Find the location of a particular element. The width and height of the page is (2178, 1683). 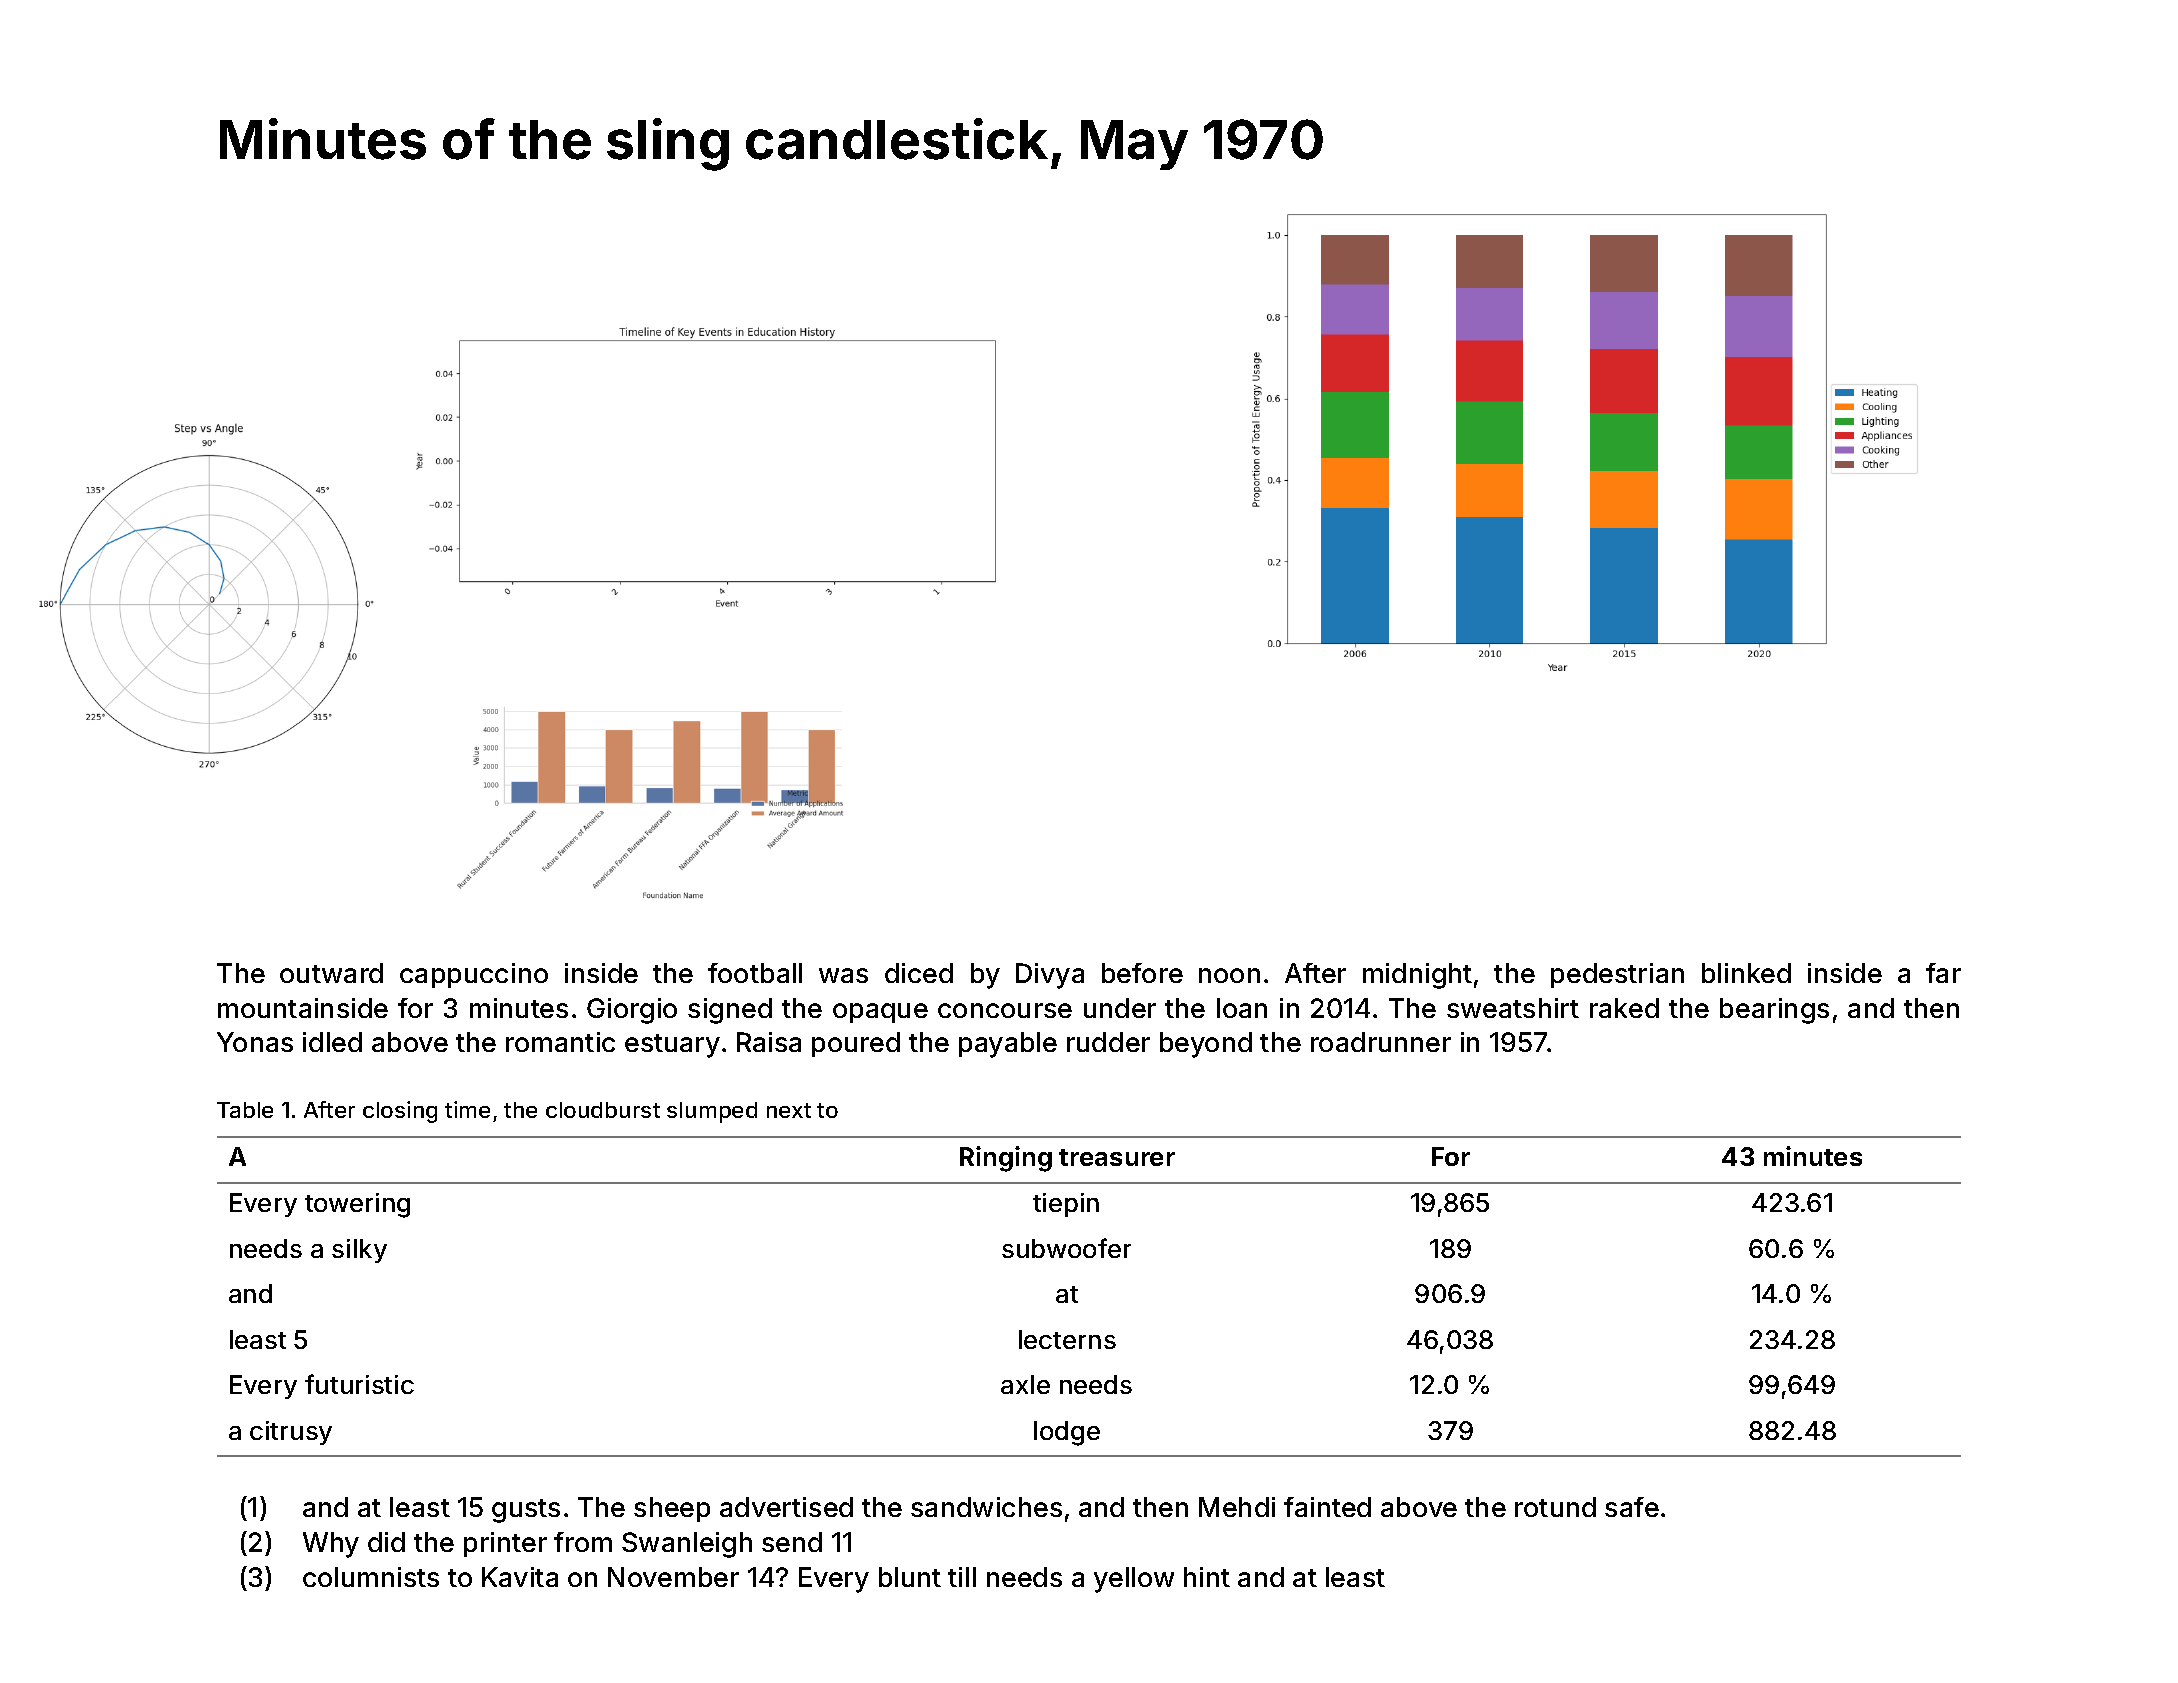

rotund is located at coordinates (1555, 1507).
